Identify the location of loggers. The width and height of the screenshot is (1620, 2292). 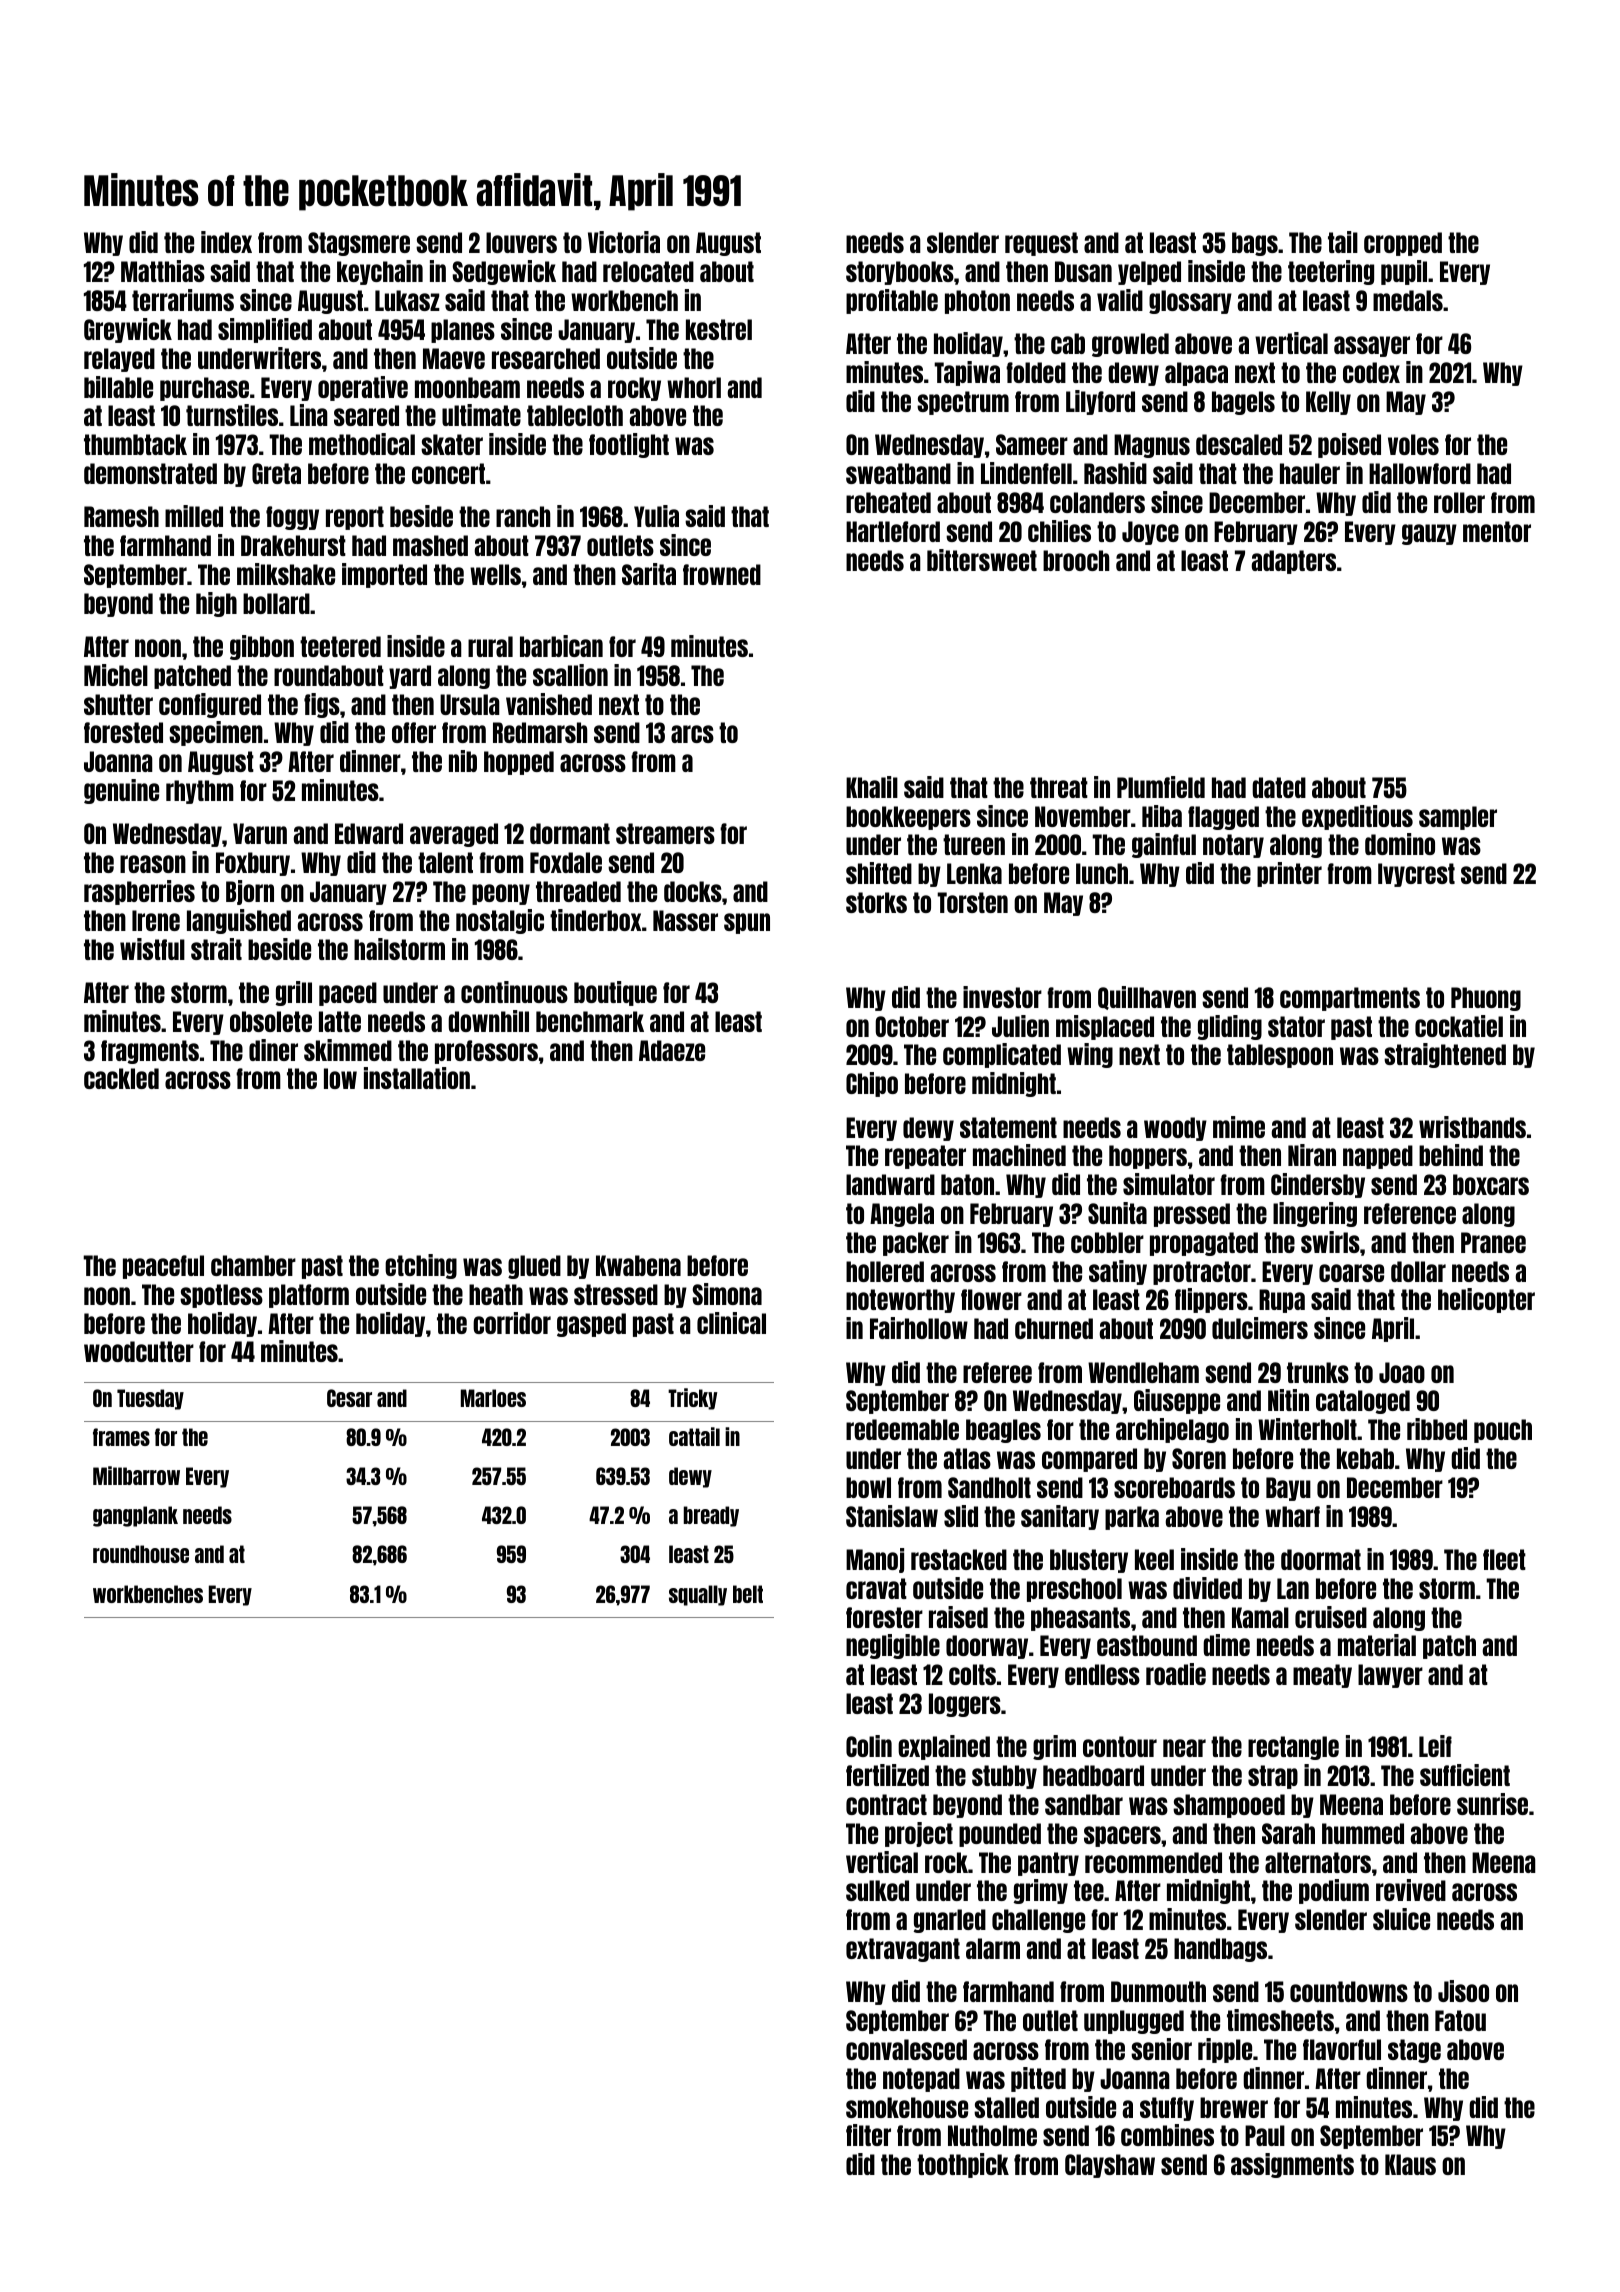
(965, 1705).
